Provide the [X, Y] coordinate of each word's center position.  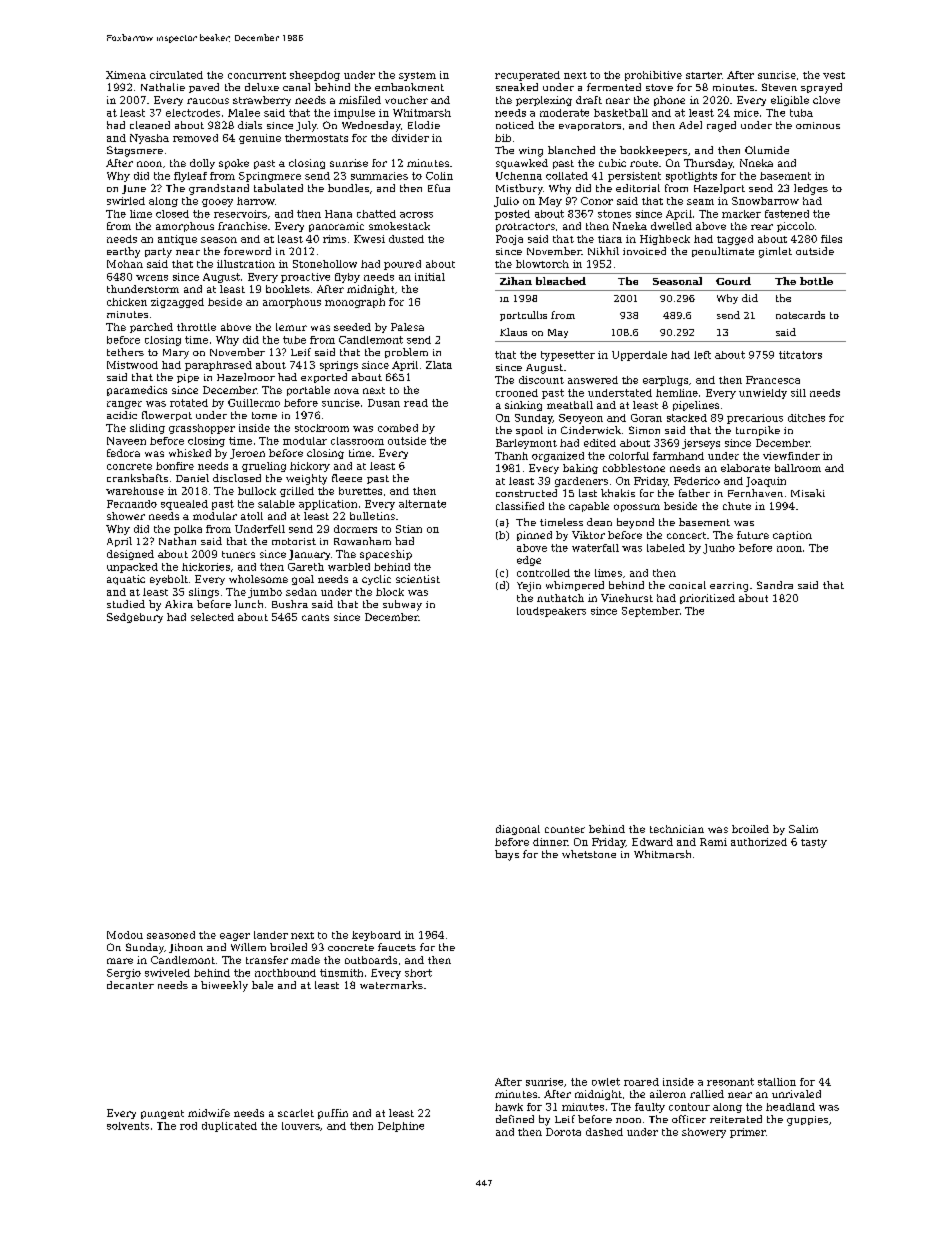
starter [704, 75]
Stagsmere [135, 151]
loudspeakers [551, 612]
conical [687, 585]
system [417, 76]
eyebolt [169, 580]
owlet [606, 1082]
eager [235, 937]
